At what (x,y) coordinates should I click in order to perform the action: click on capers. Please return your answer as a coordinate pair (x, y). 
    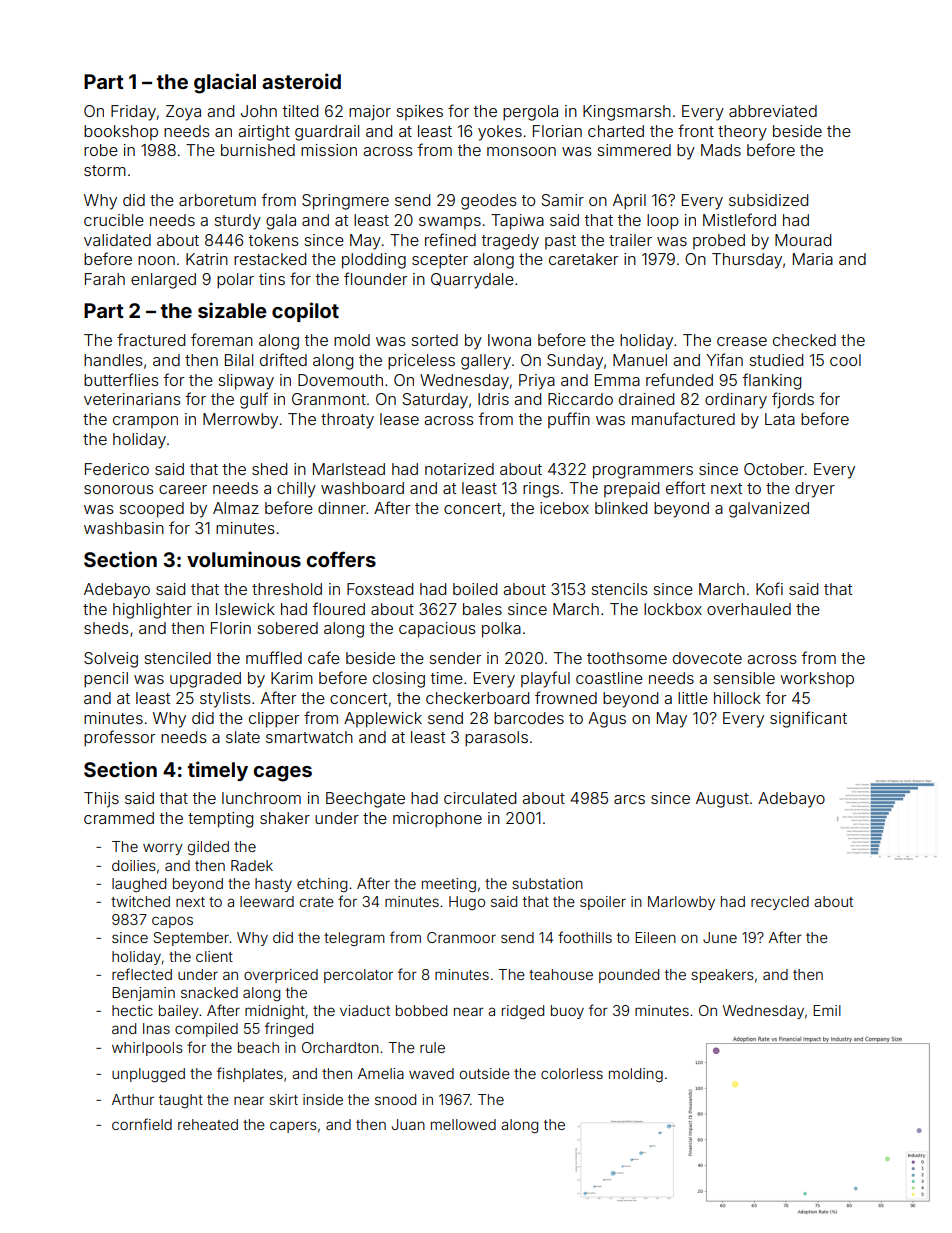
    Looking at the image, I should click on (293, 1127).
